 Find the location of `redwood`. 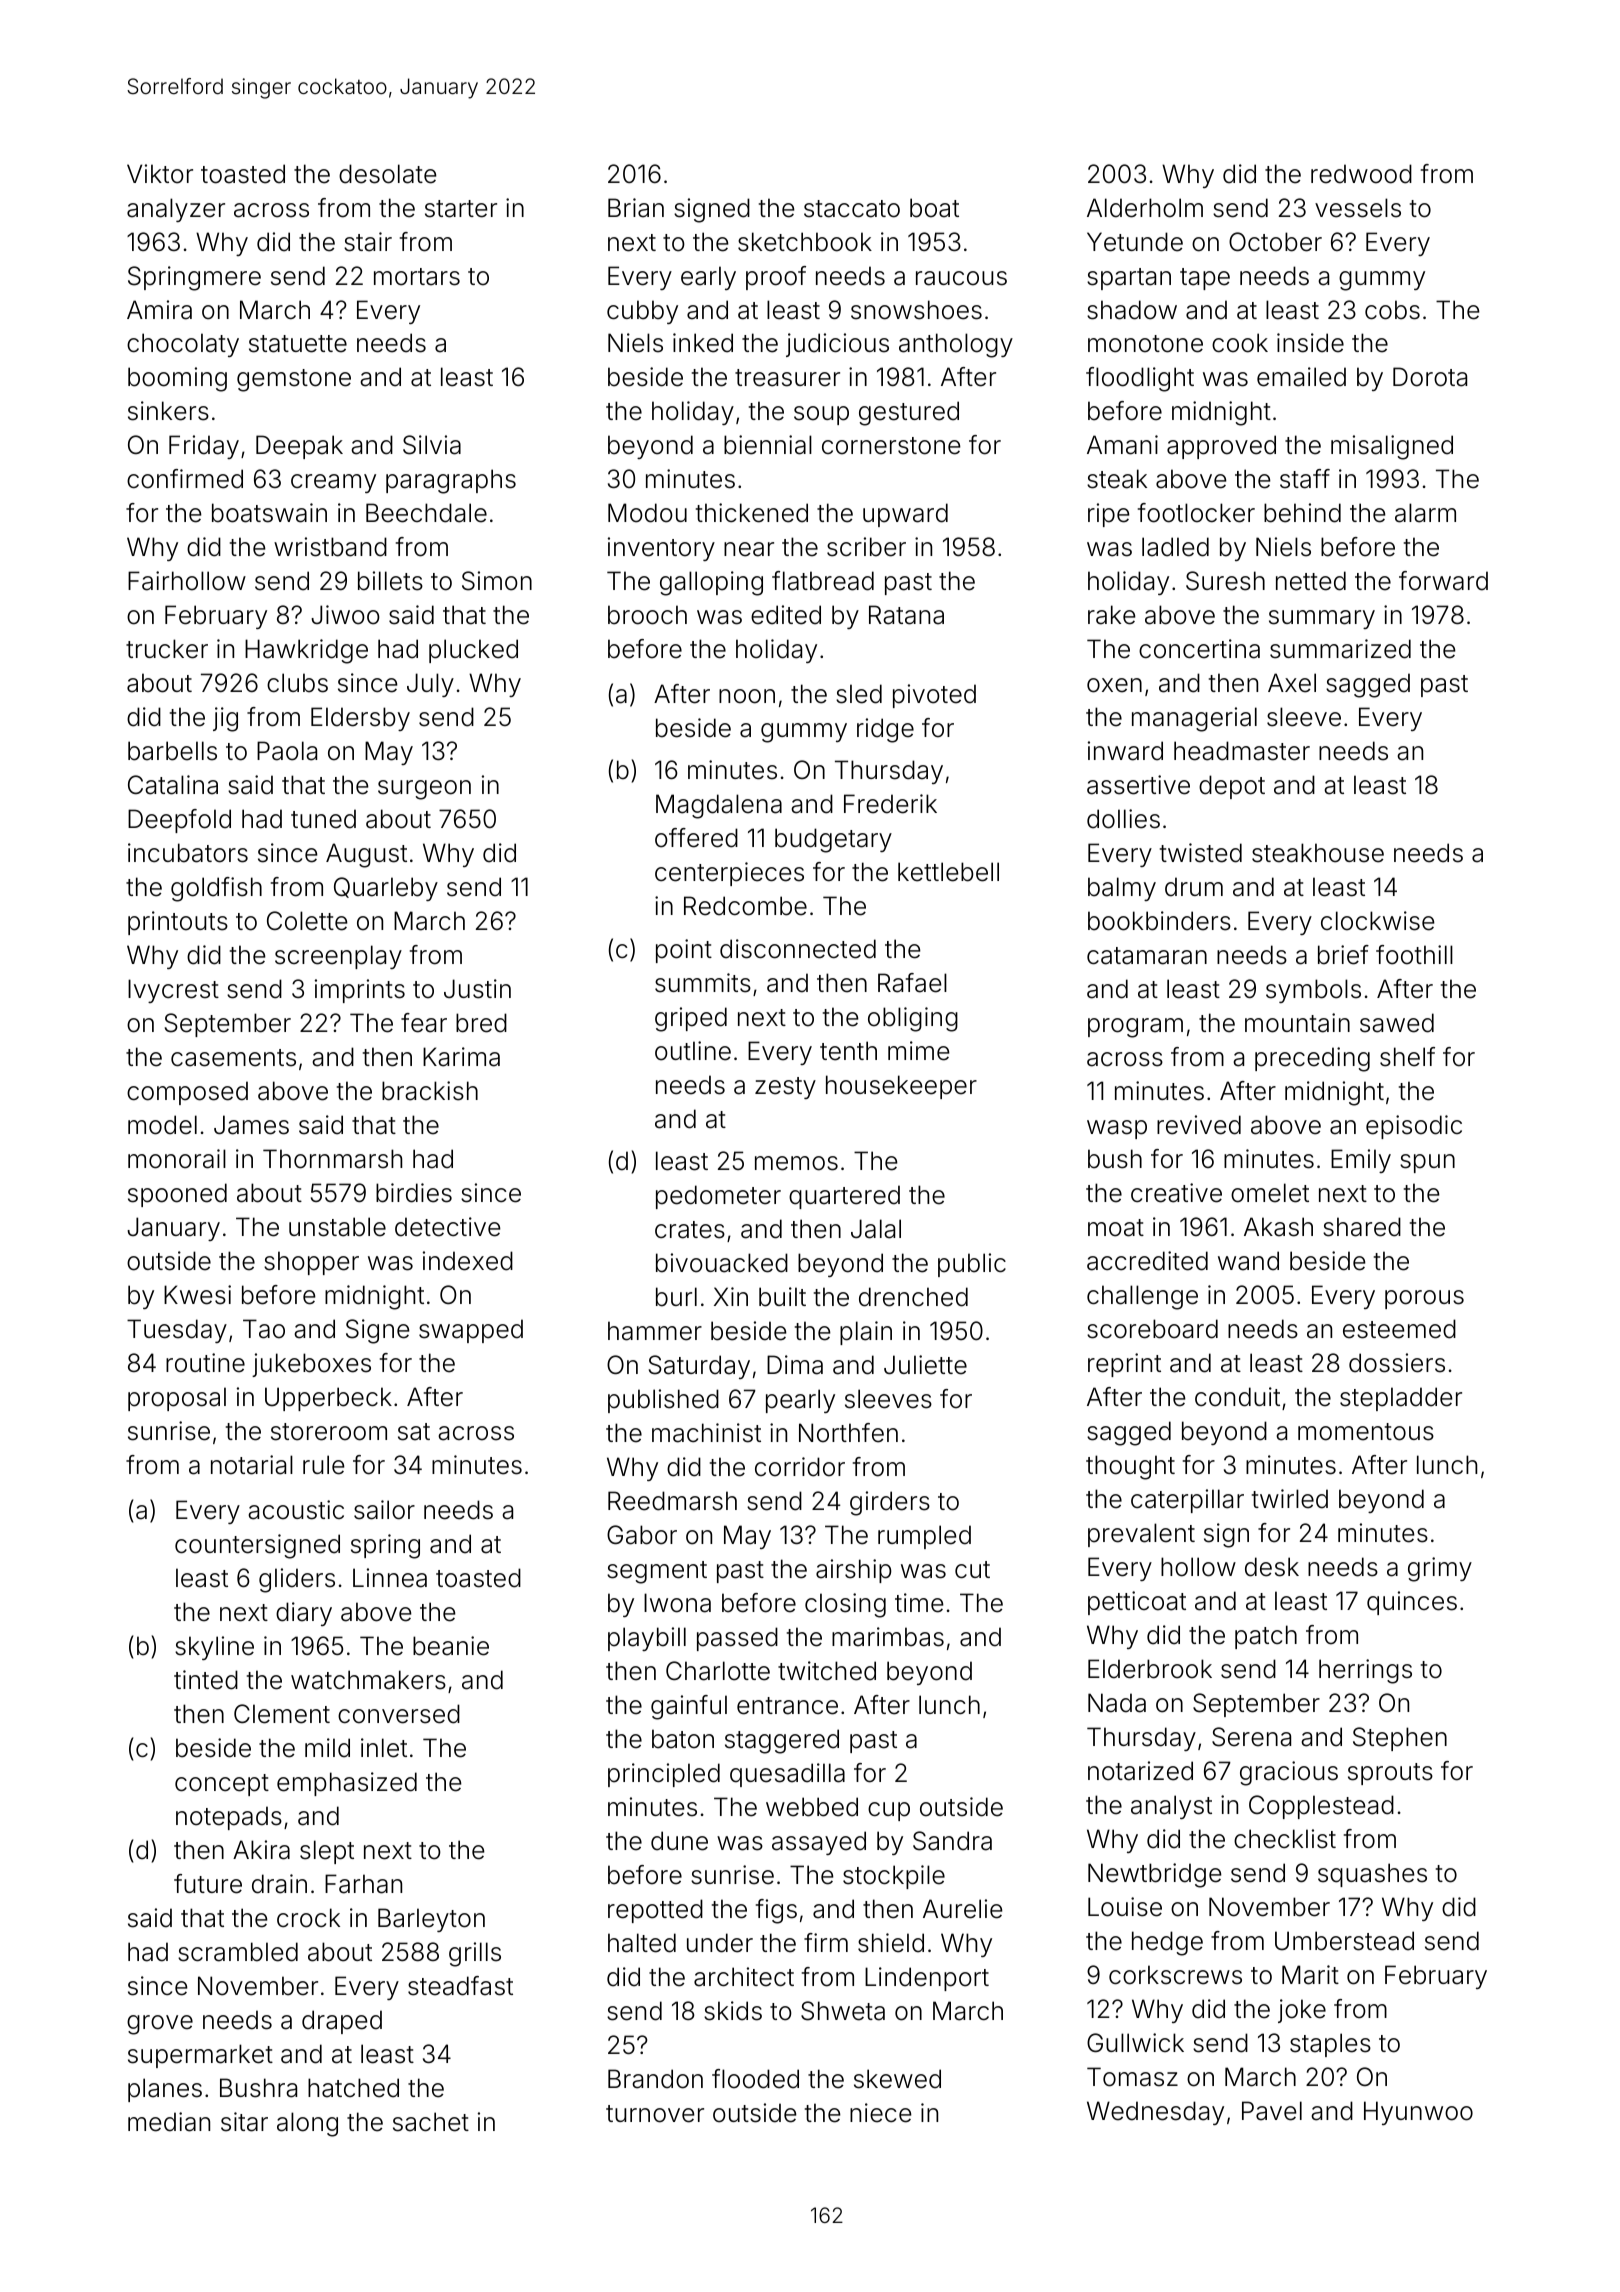

redwood is located at coordinates (1361, 174).
